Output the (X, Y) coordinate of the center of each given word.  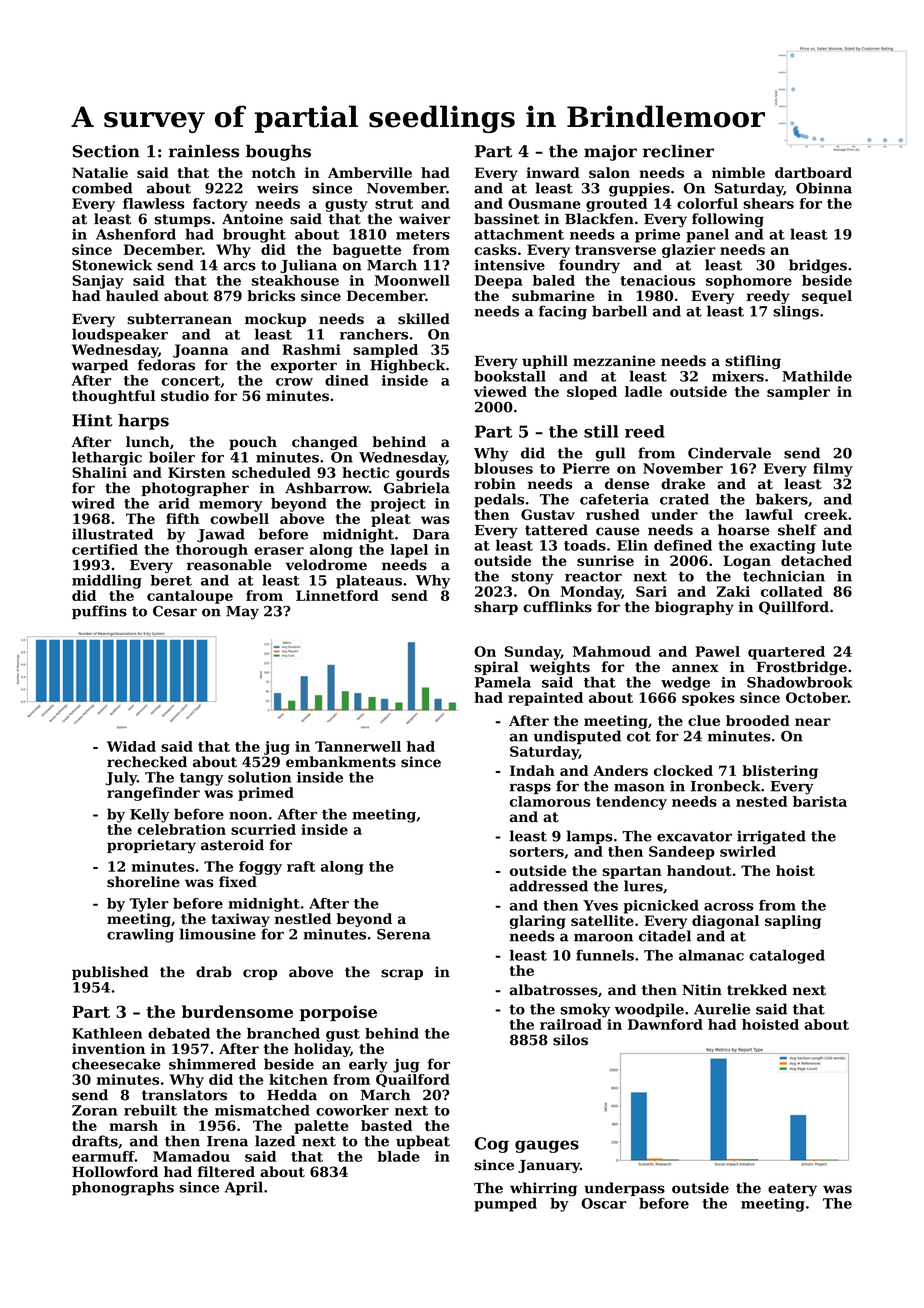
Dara (431, 534)
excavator (694, 836)
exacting (783, 547)
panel (707, 235)
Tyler (149, 905)
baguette (367, 251)
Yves (600, 905)
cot (639, 736)
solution (259, 777)
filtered (226, 1172)
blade (398, 1156)
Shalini (99, 472)
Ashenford (136, 234)
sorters (537, 852)
